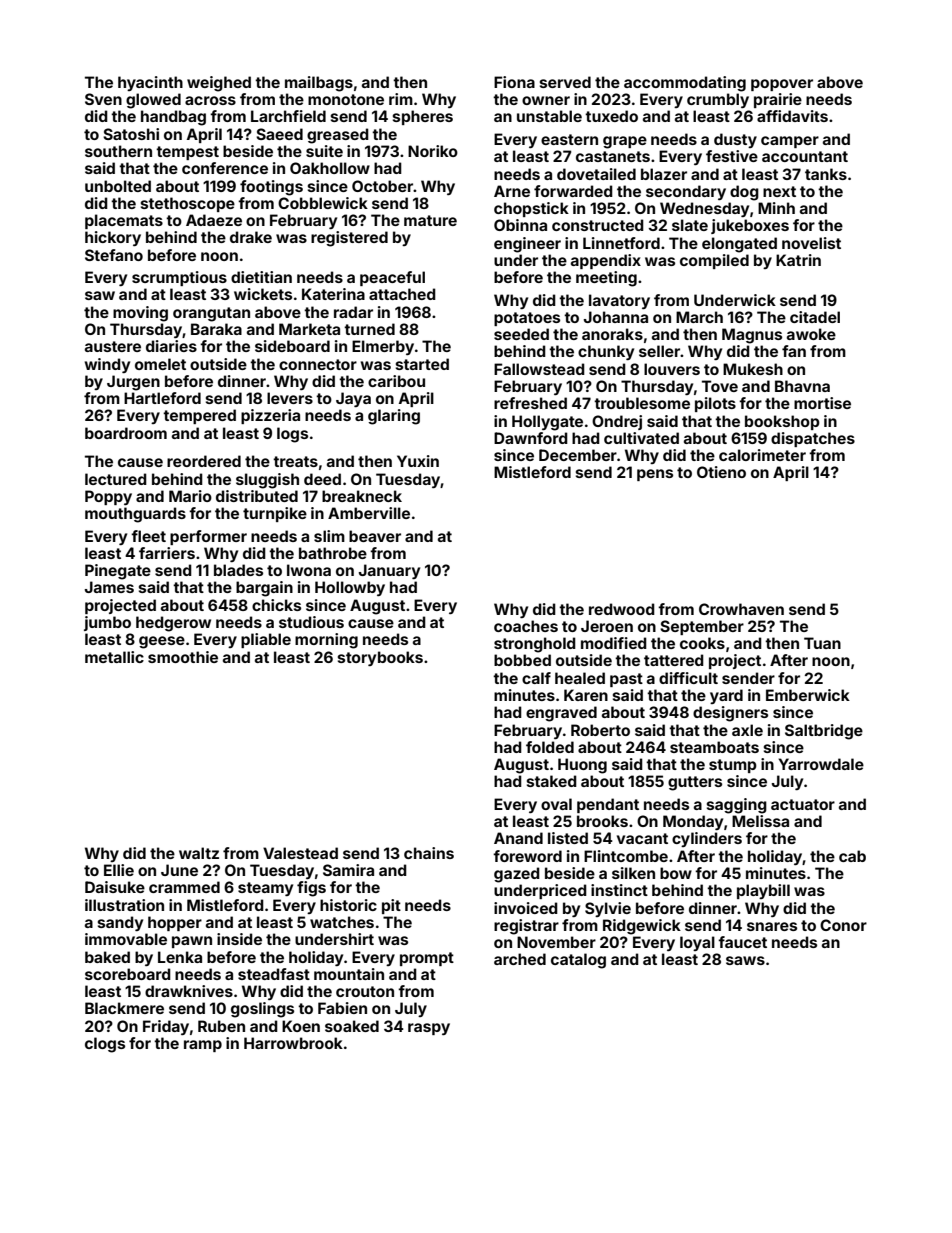 The height and width of the document is (1233, 952). What do you see at coordinates (430, 220) in the document?
I see `mature` at bounding box center [430, 220].
